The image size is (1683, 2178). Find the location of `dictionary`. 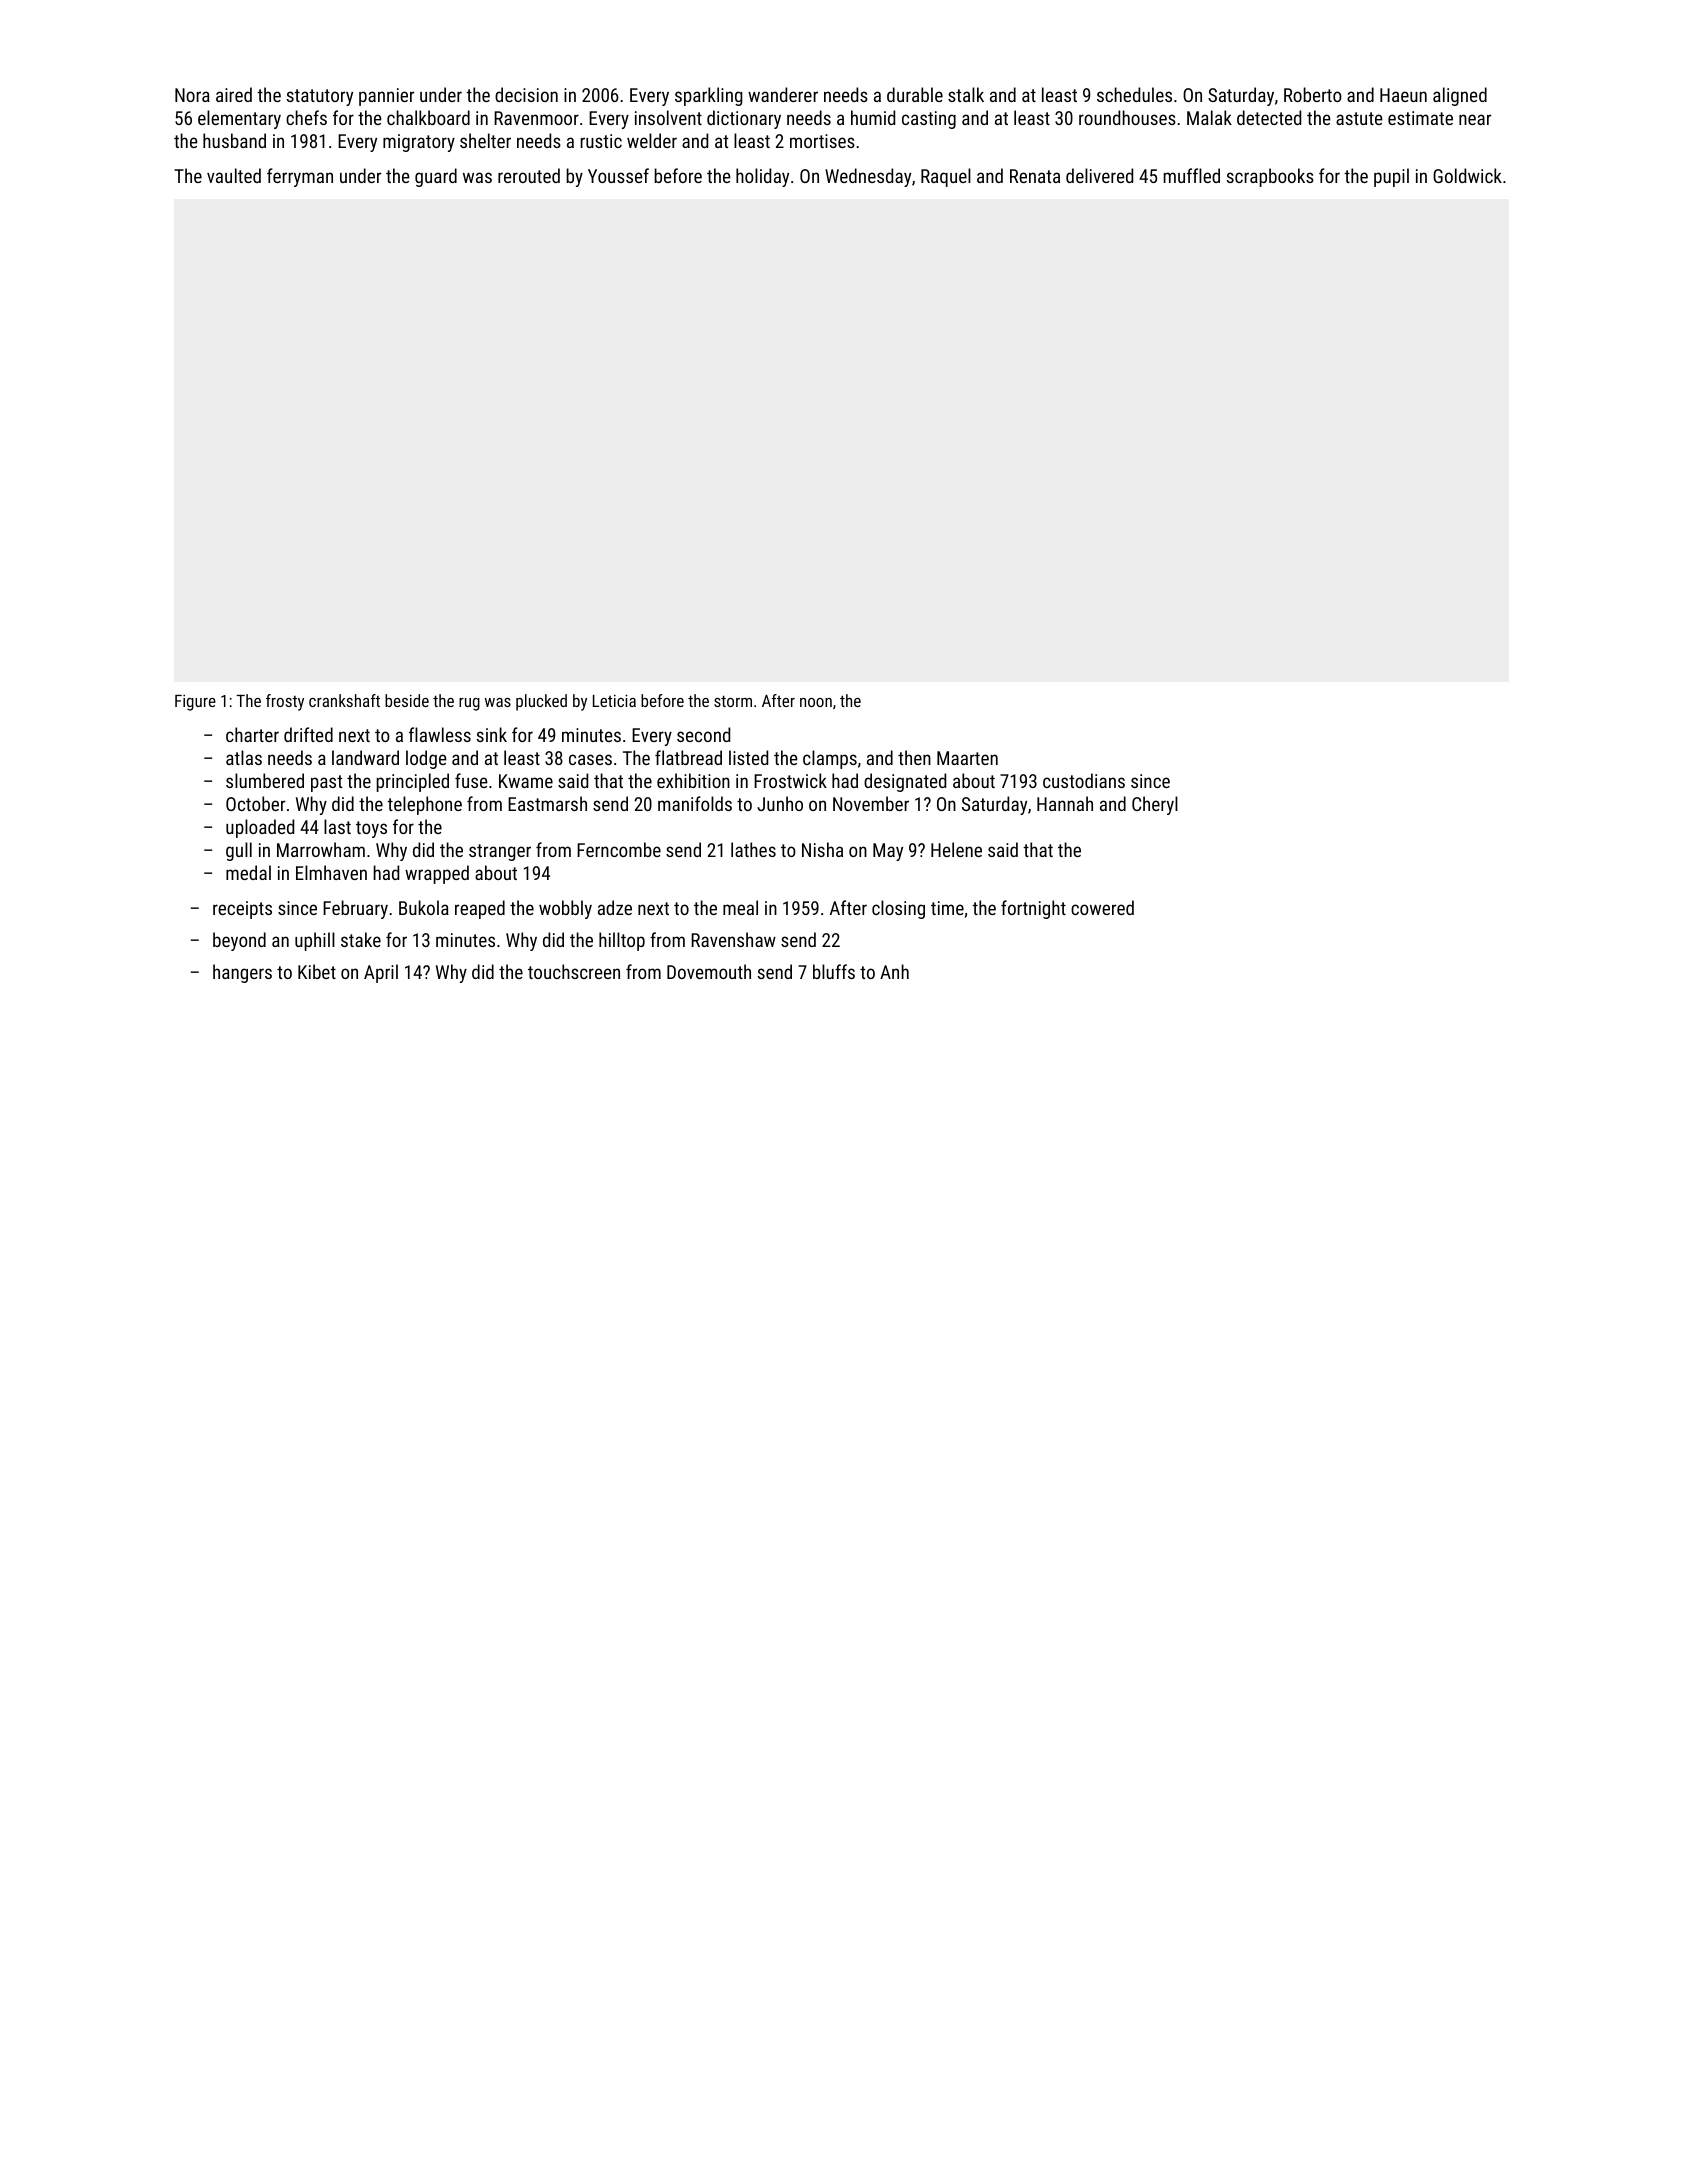

dictionary is located at coordinates (744, 119).
